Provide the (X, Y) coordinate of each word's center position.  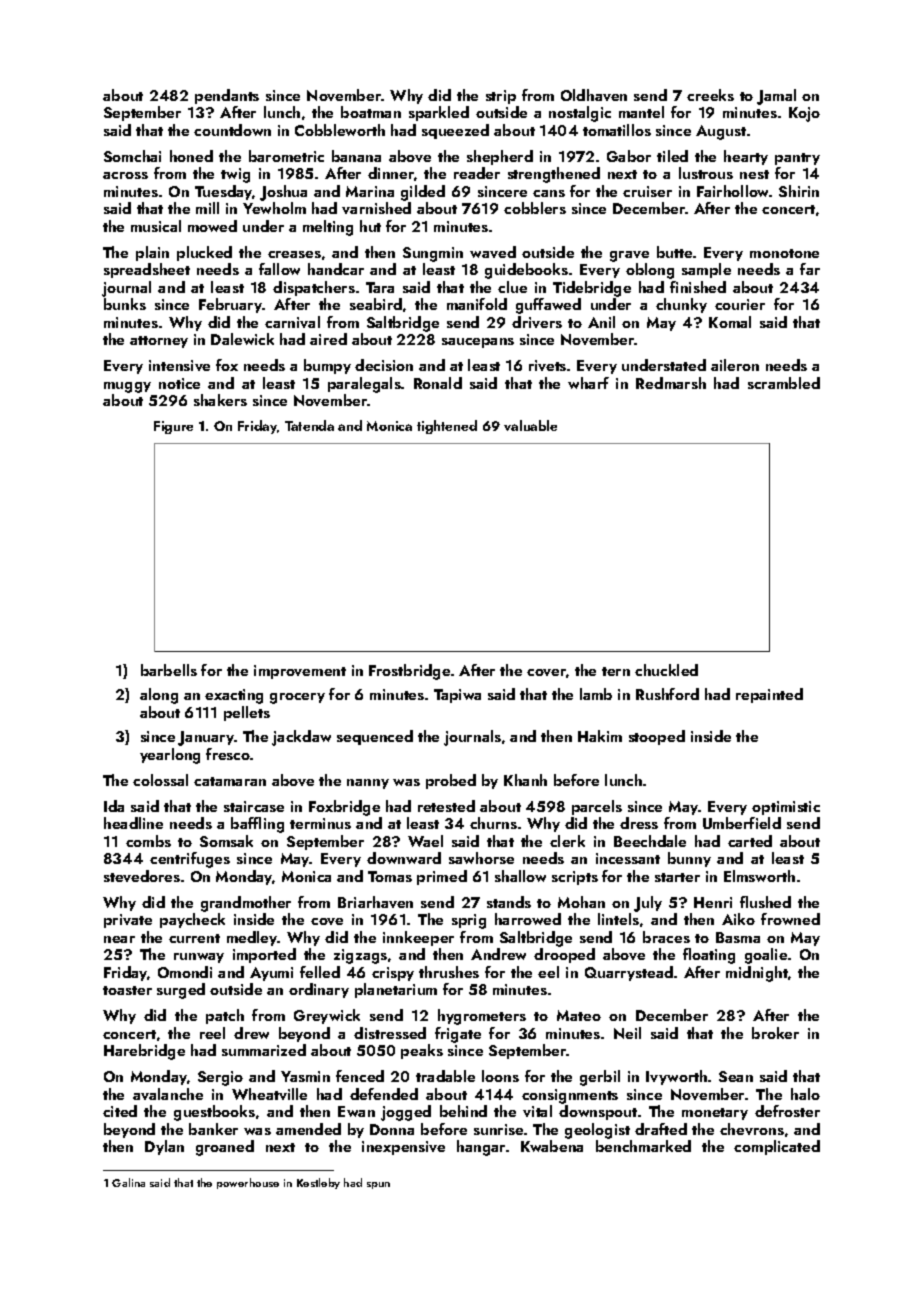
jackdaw (301, 738)
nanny (368, 784)
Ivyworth (676, 1077)
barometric (286, 156)
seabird (376, 304)
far (810, 269)
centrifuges (190, 860)
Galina (128, 1182)
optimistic (786, 808)
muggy (127, 387)
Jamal (776, 97)
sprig (469, 921)
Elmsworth (759, 876)
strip (501, 97)
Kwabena (552, 1146)
